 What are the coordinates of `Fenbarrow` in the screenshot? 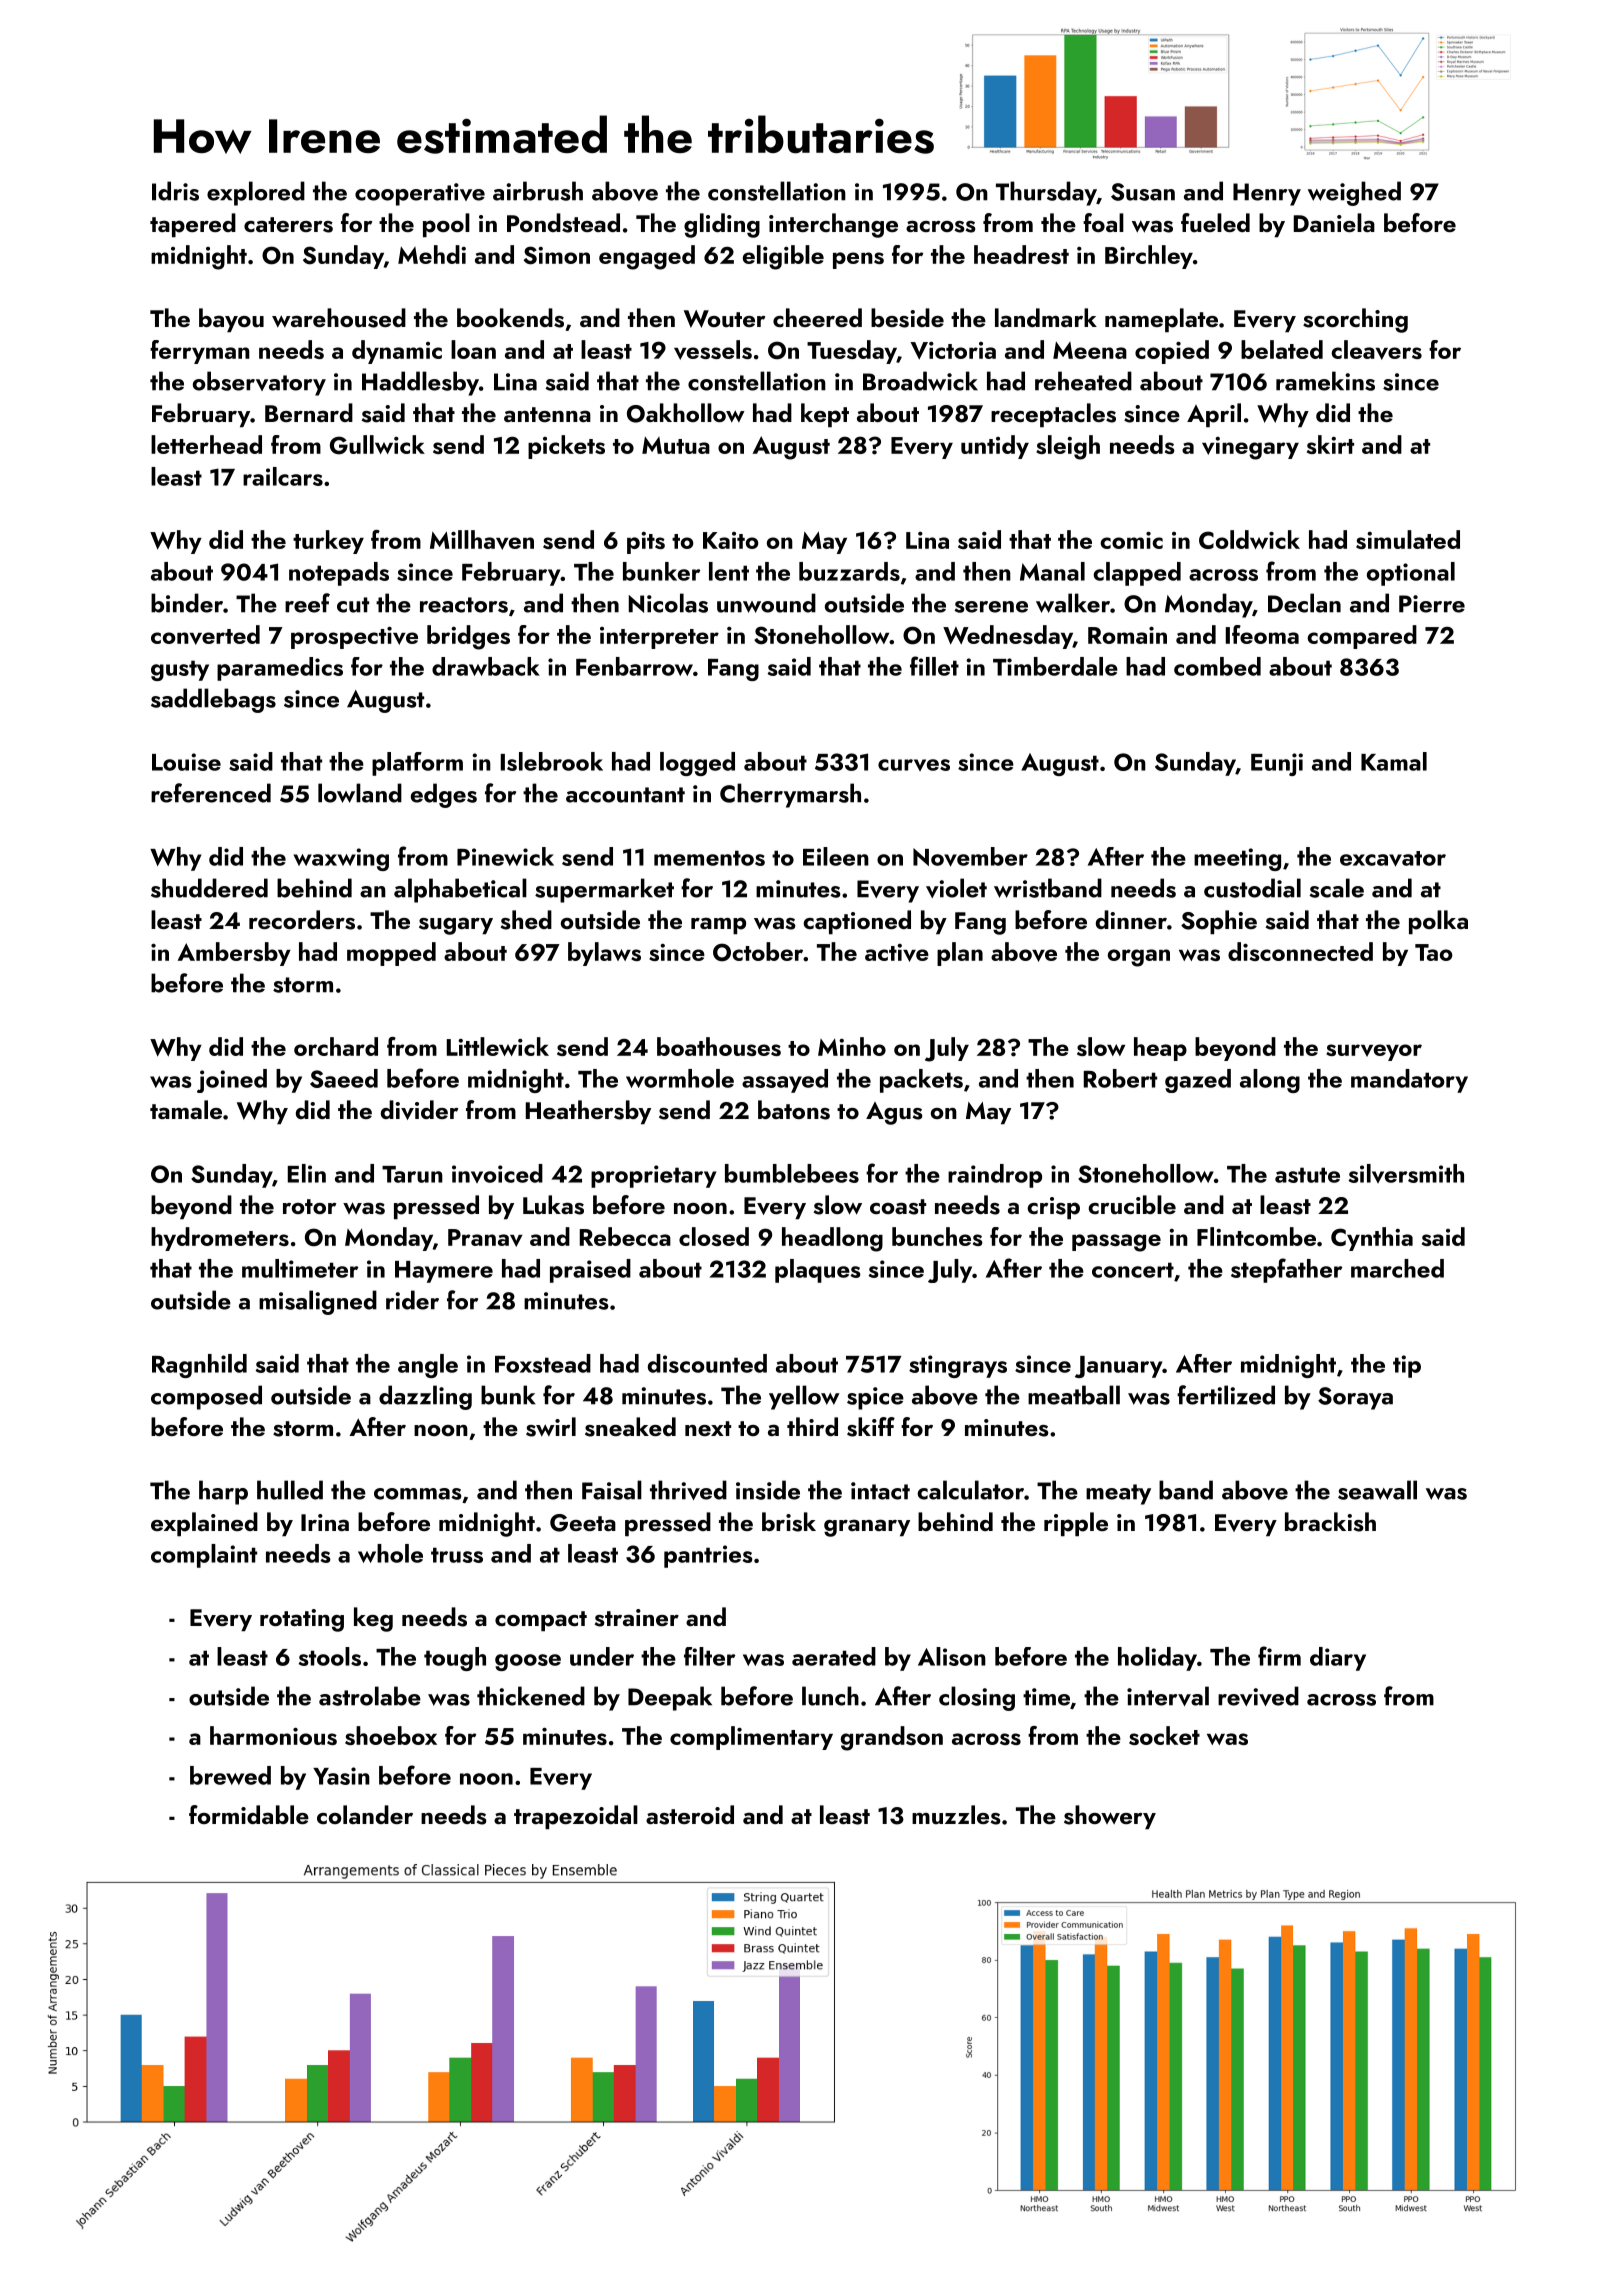 It's located at (634, 666).
